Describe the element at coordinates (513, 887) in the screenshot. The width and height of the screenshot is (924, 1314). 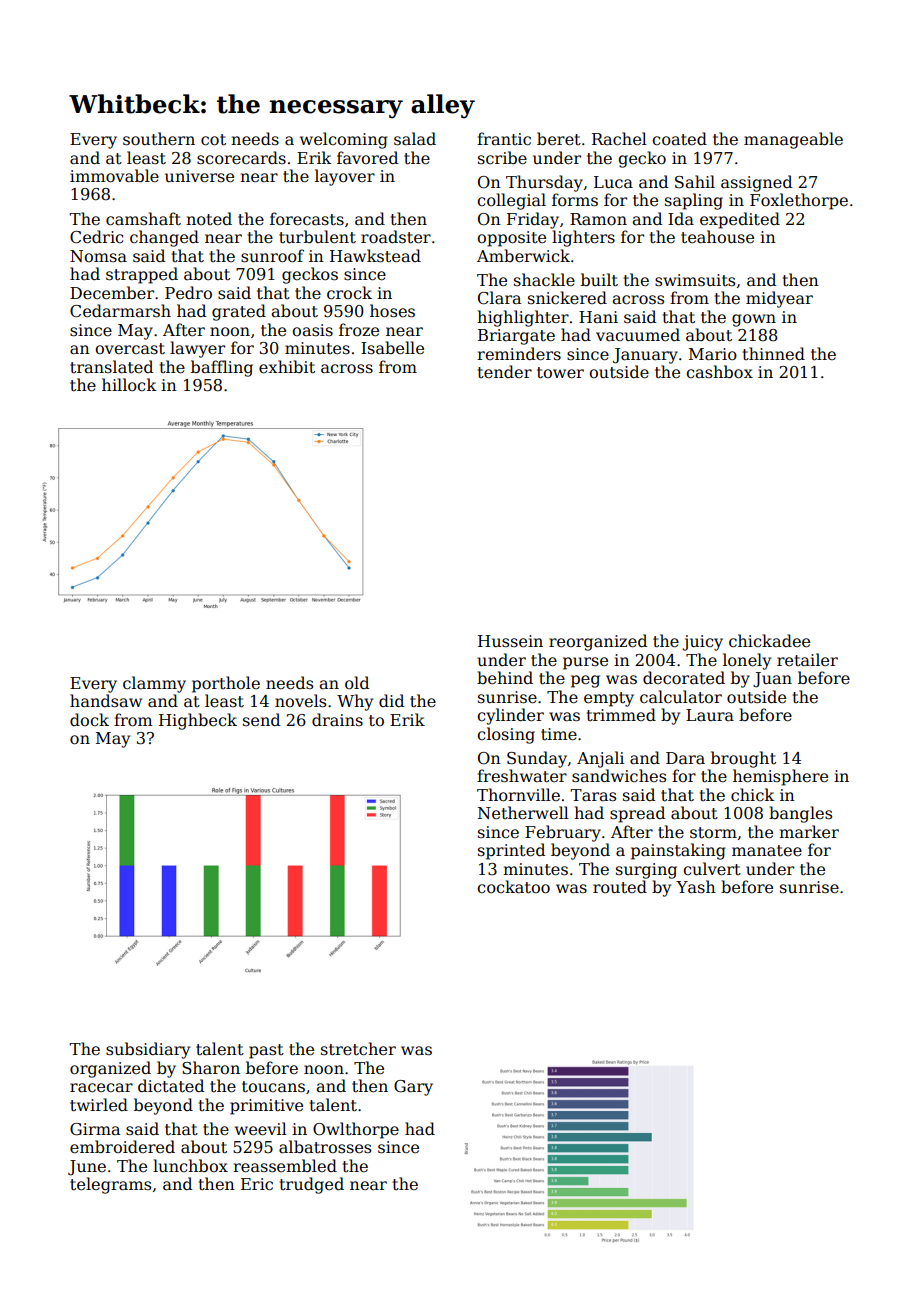
I see `cockatoo` at that location.
